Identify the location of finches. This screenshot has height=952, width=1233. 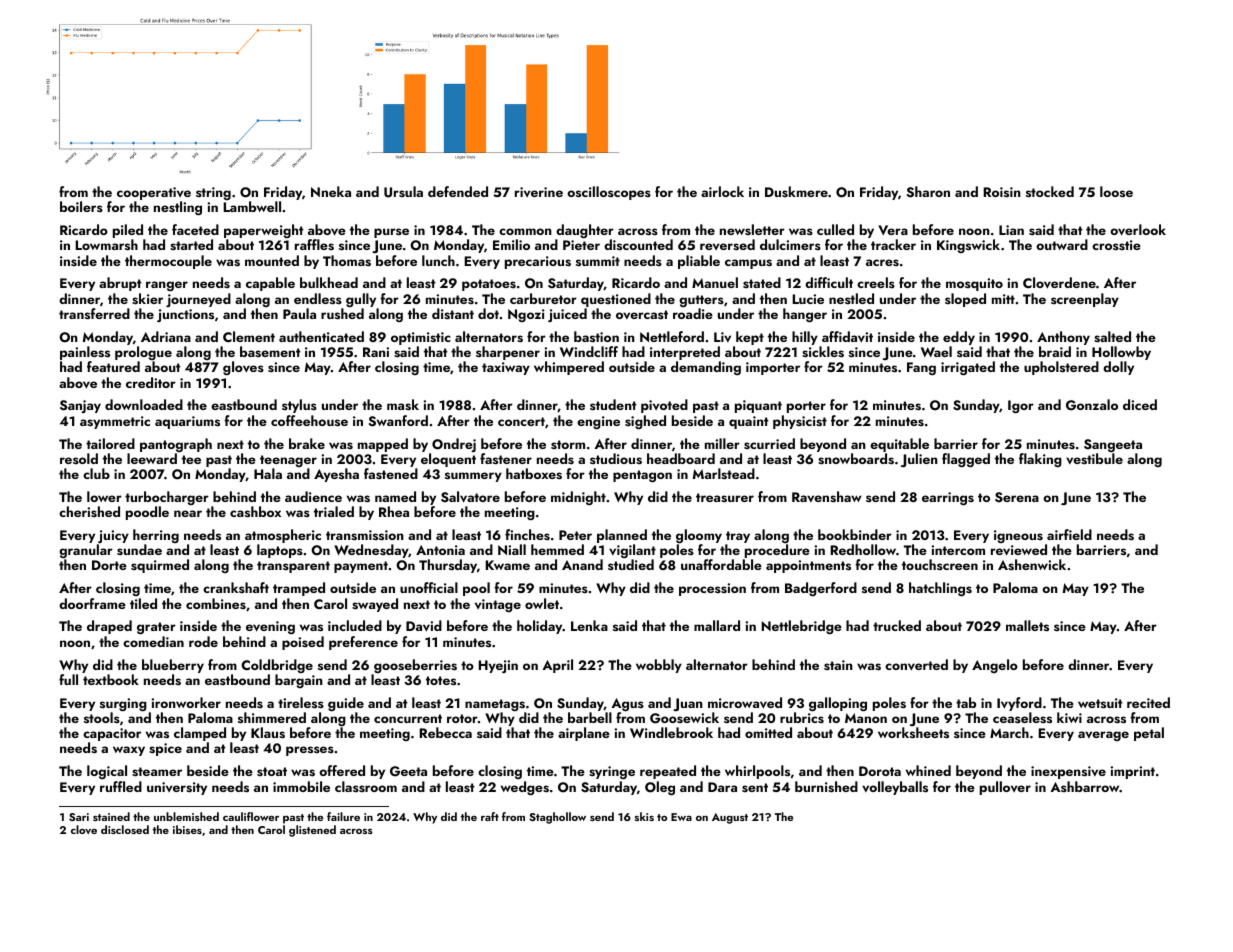
(527, 534).
